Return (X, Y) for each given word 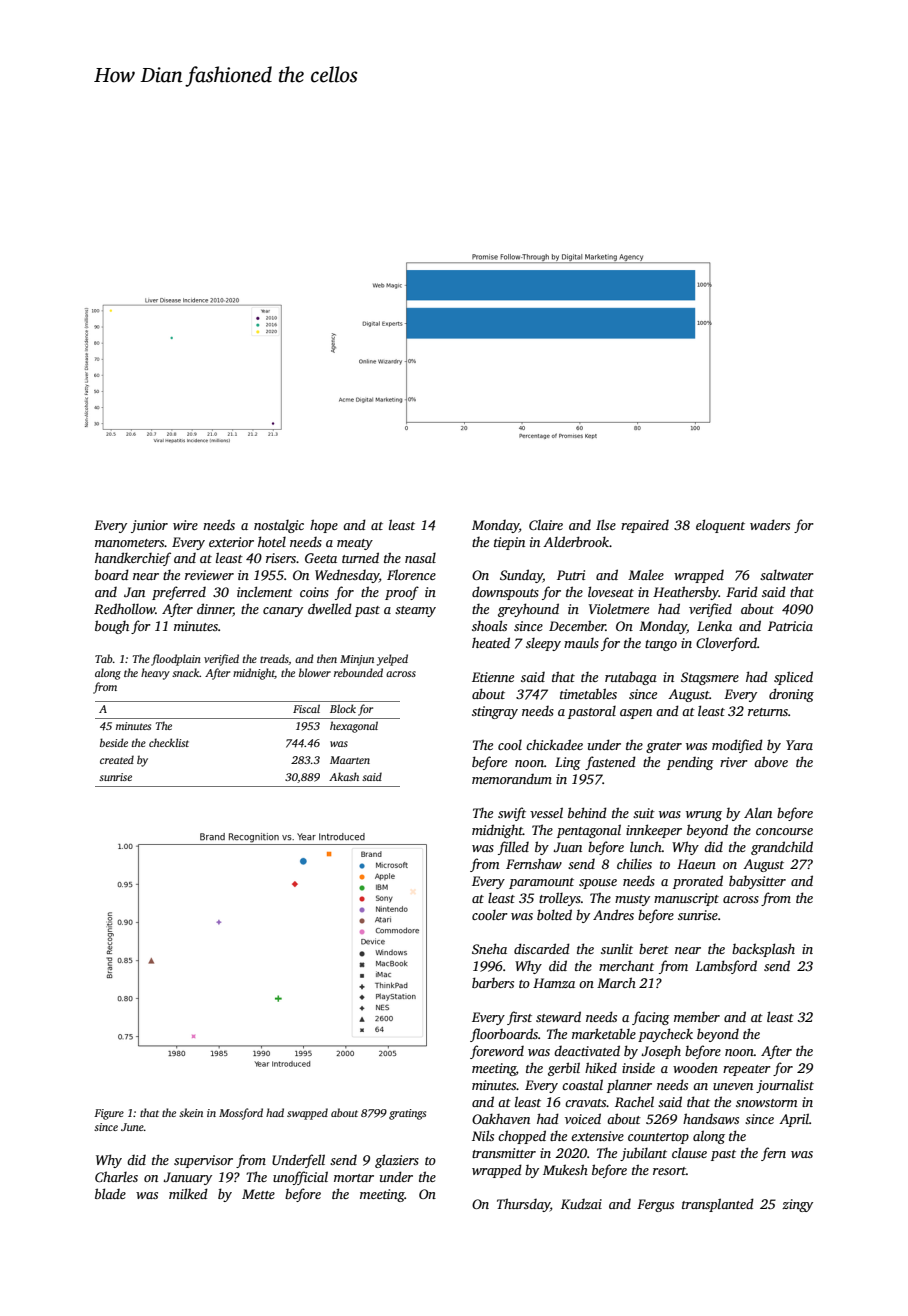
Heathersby (686, 593)
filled (513, 848)
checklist (169, 742)
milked (188, 1193)
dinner (215, 610)
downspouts (505, 593)
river (734, 762)
